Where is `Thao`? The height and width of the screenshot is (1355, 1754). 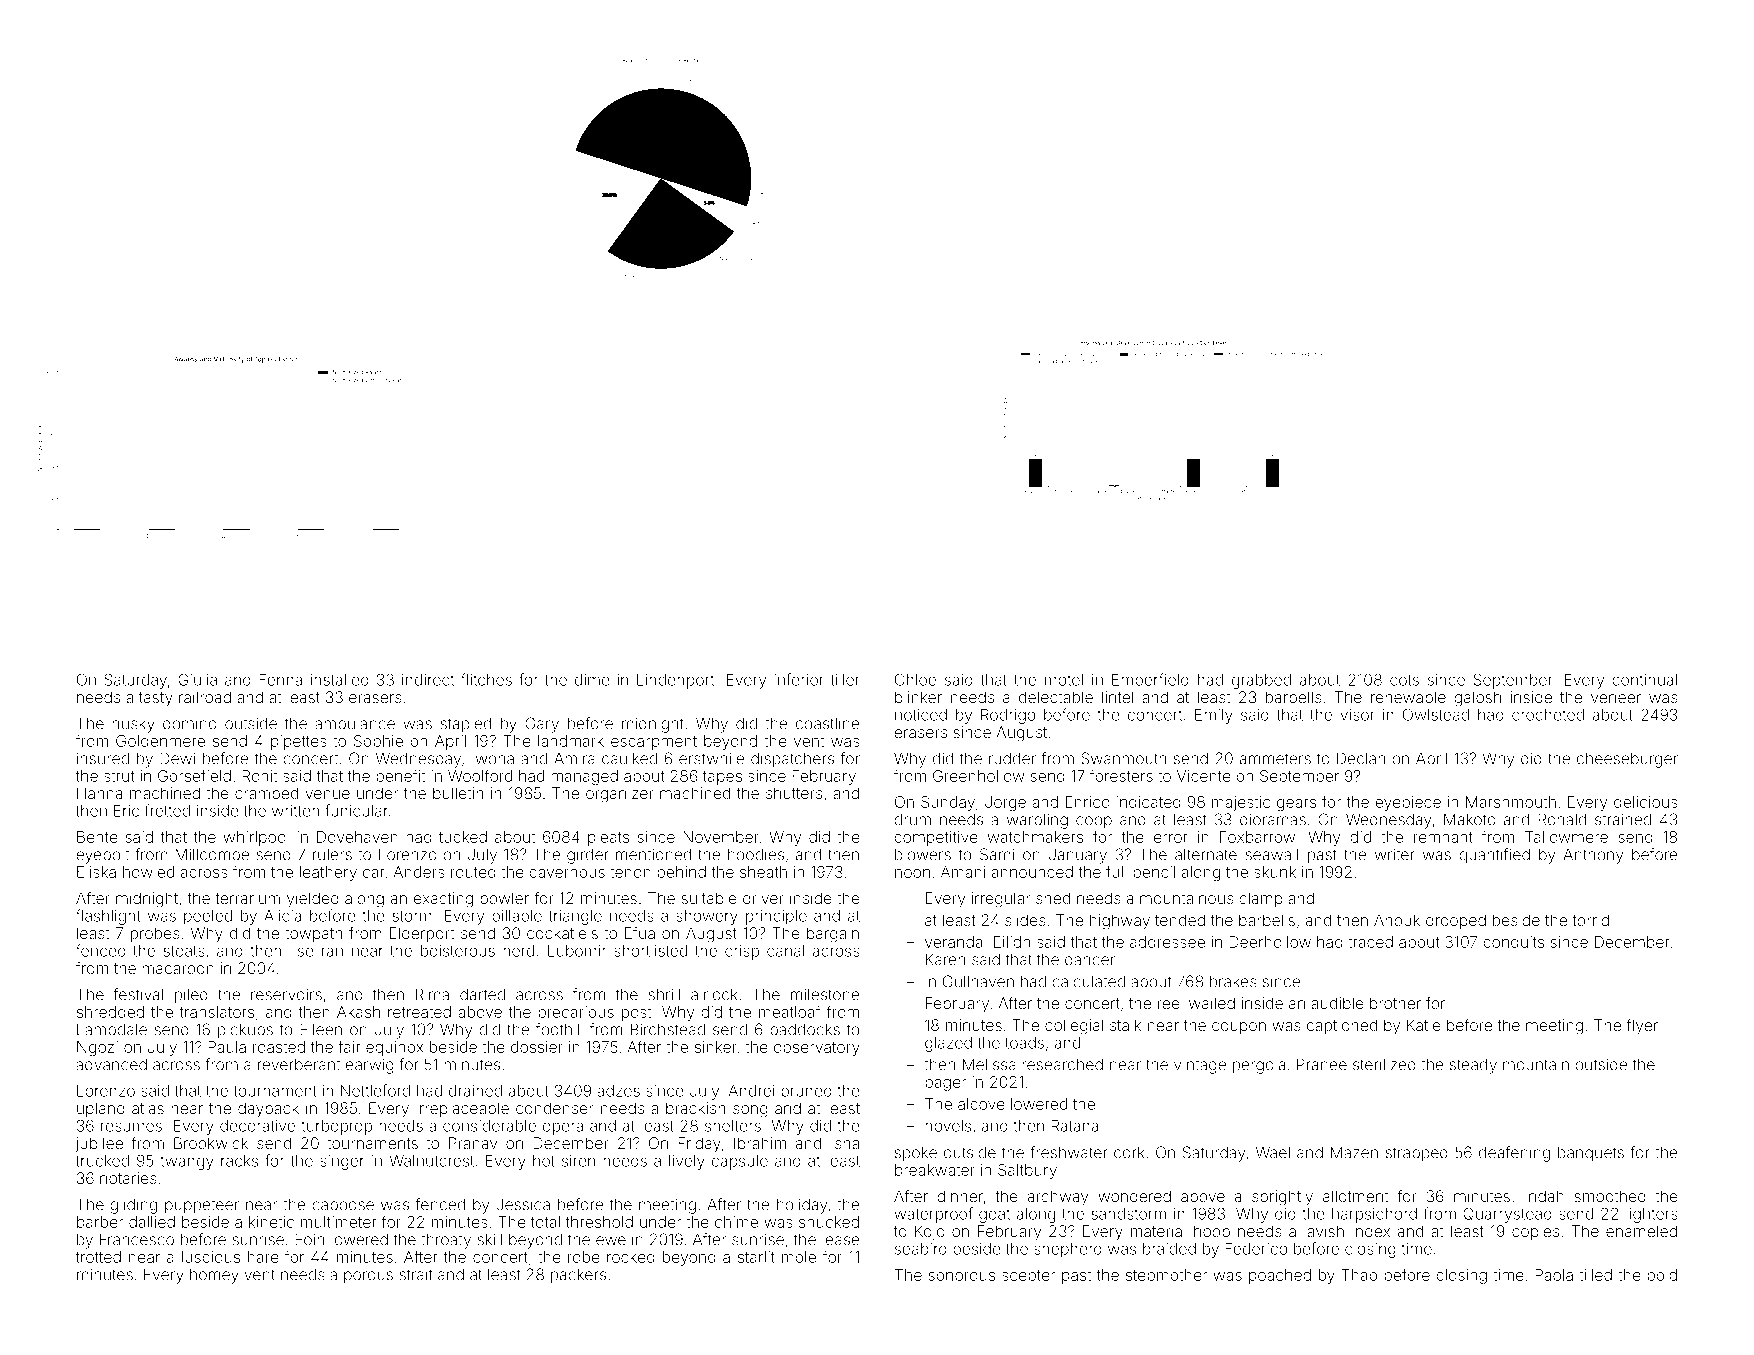
Thao is located at coordinates (1359, 1275).
